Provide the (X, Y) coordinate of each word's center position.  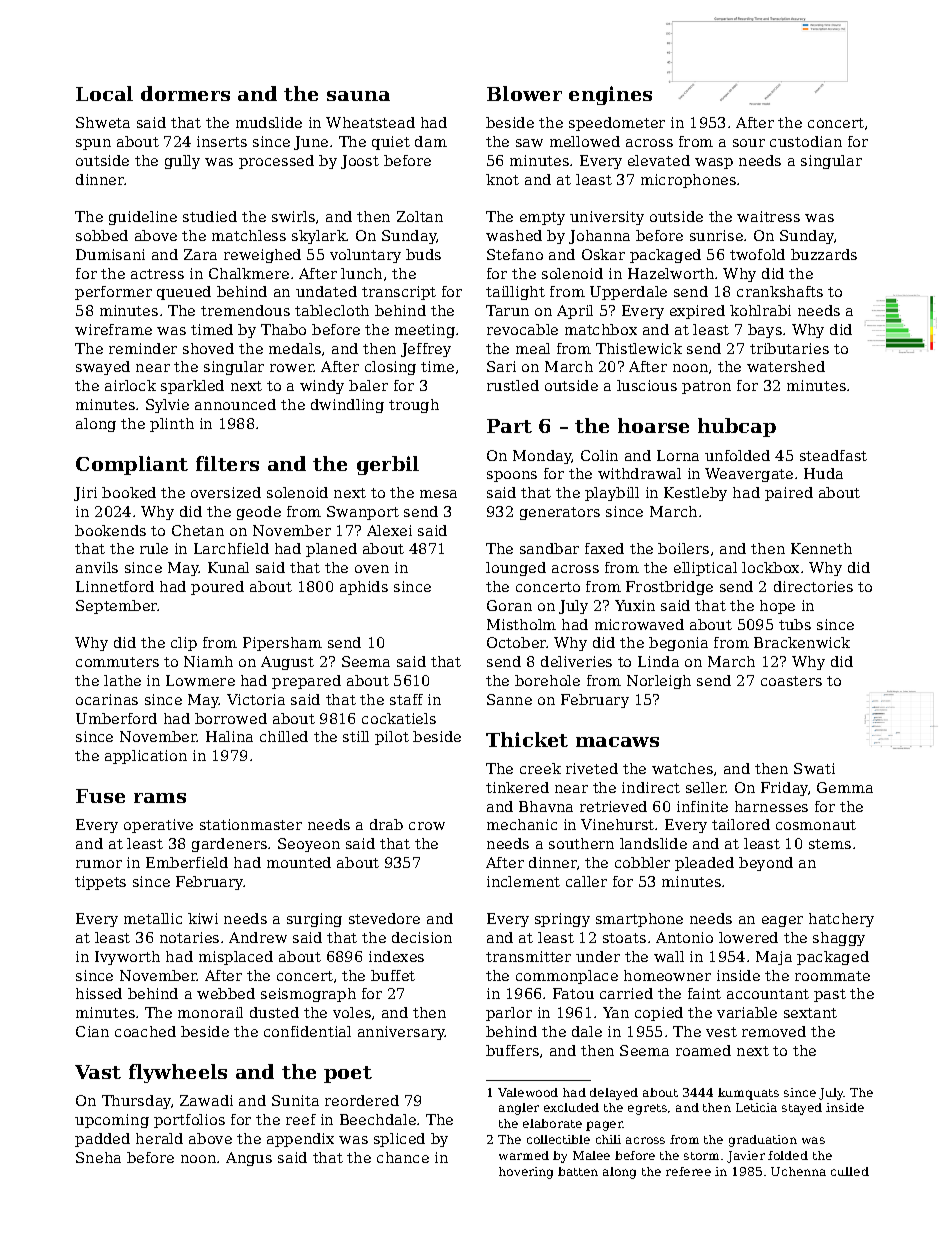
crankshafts (780, 291)
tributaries (789, 348)
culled (850, 1171)
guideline (143, 218)
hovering (526, 1173)
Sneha (98, 1157)
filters (227, 463)
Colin (599, 455)
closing (390, 368)
